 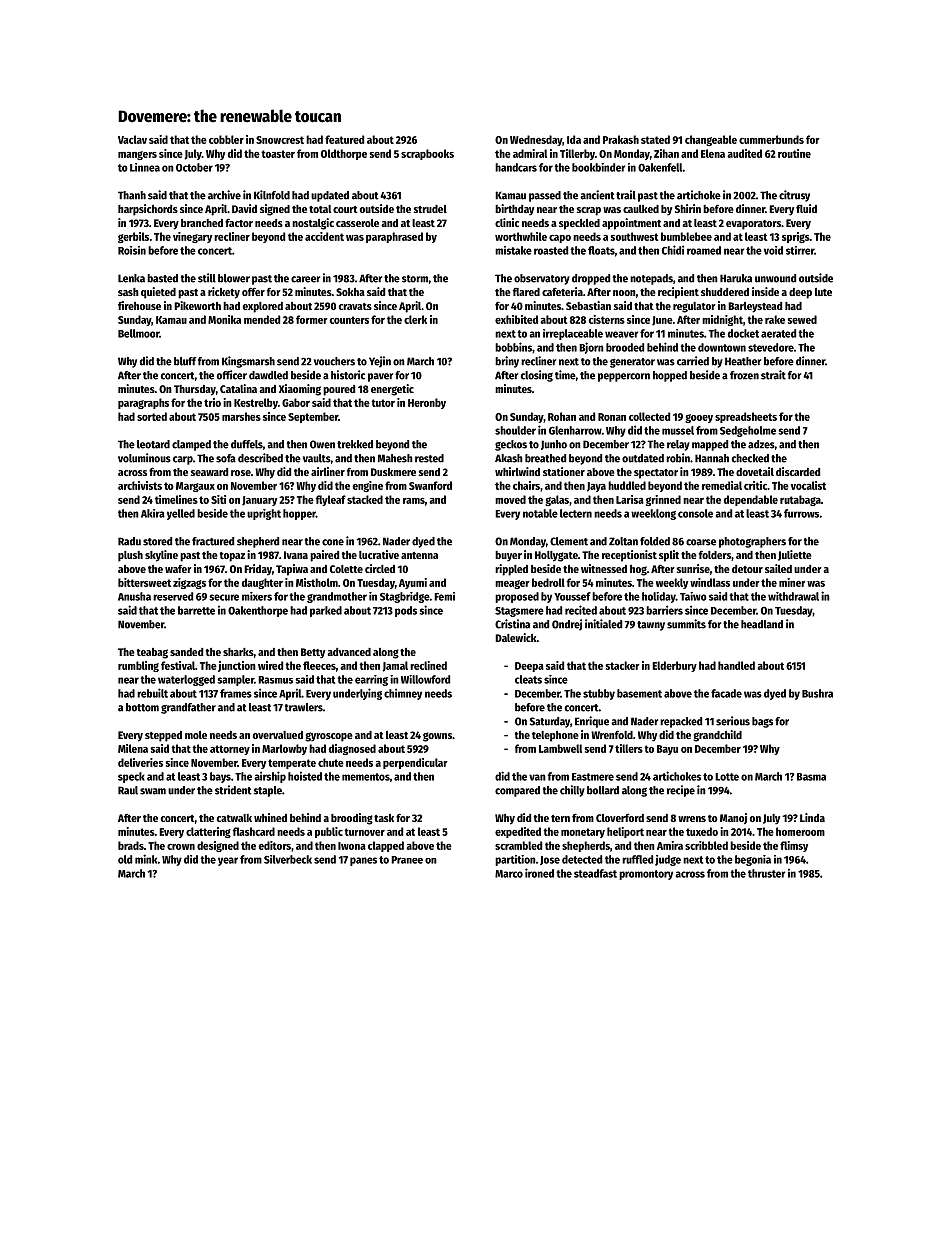 I want to click on Vaclav, so click(x=132, y=139).
